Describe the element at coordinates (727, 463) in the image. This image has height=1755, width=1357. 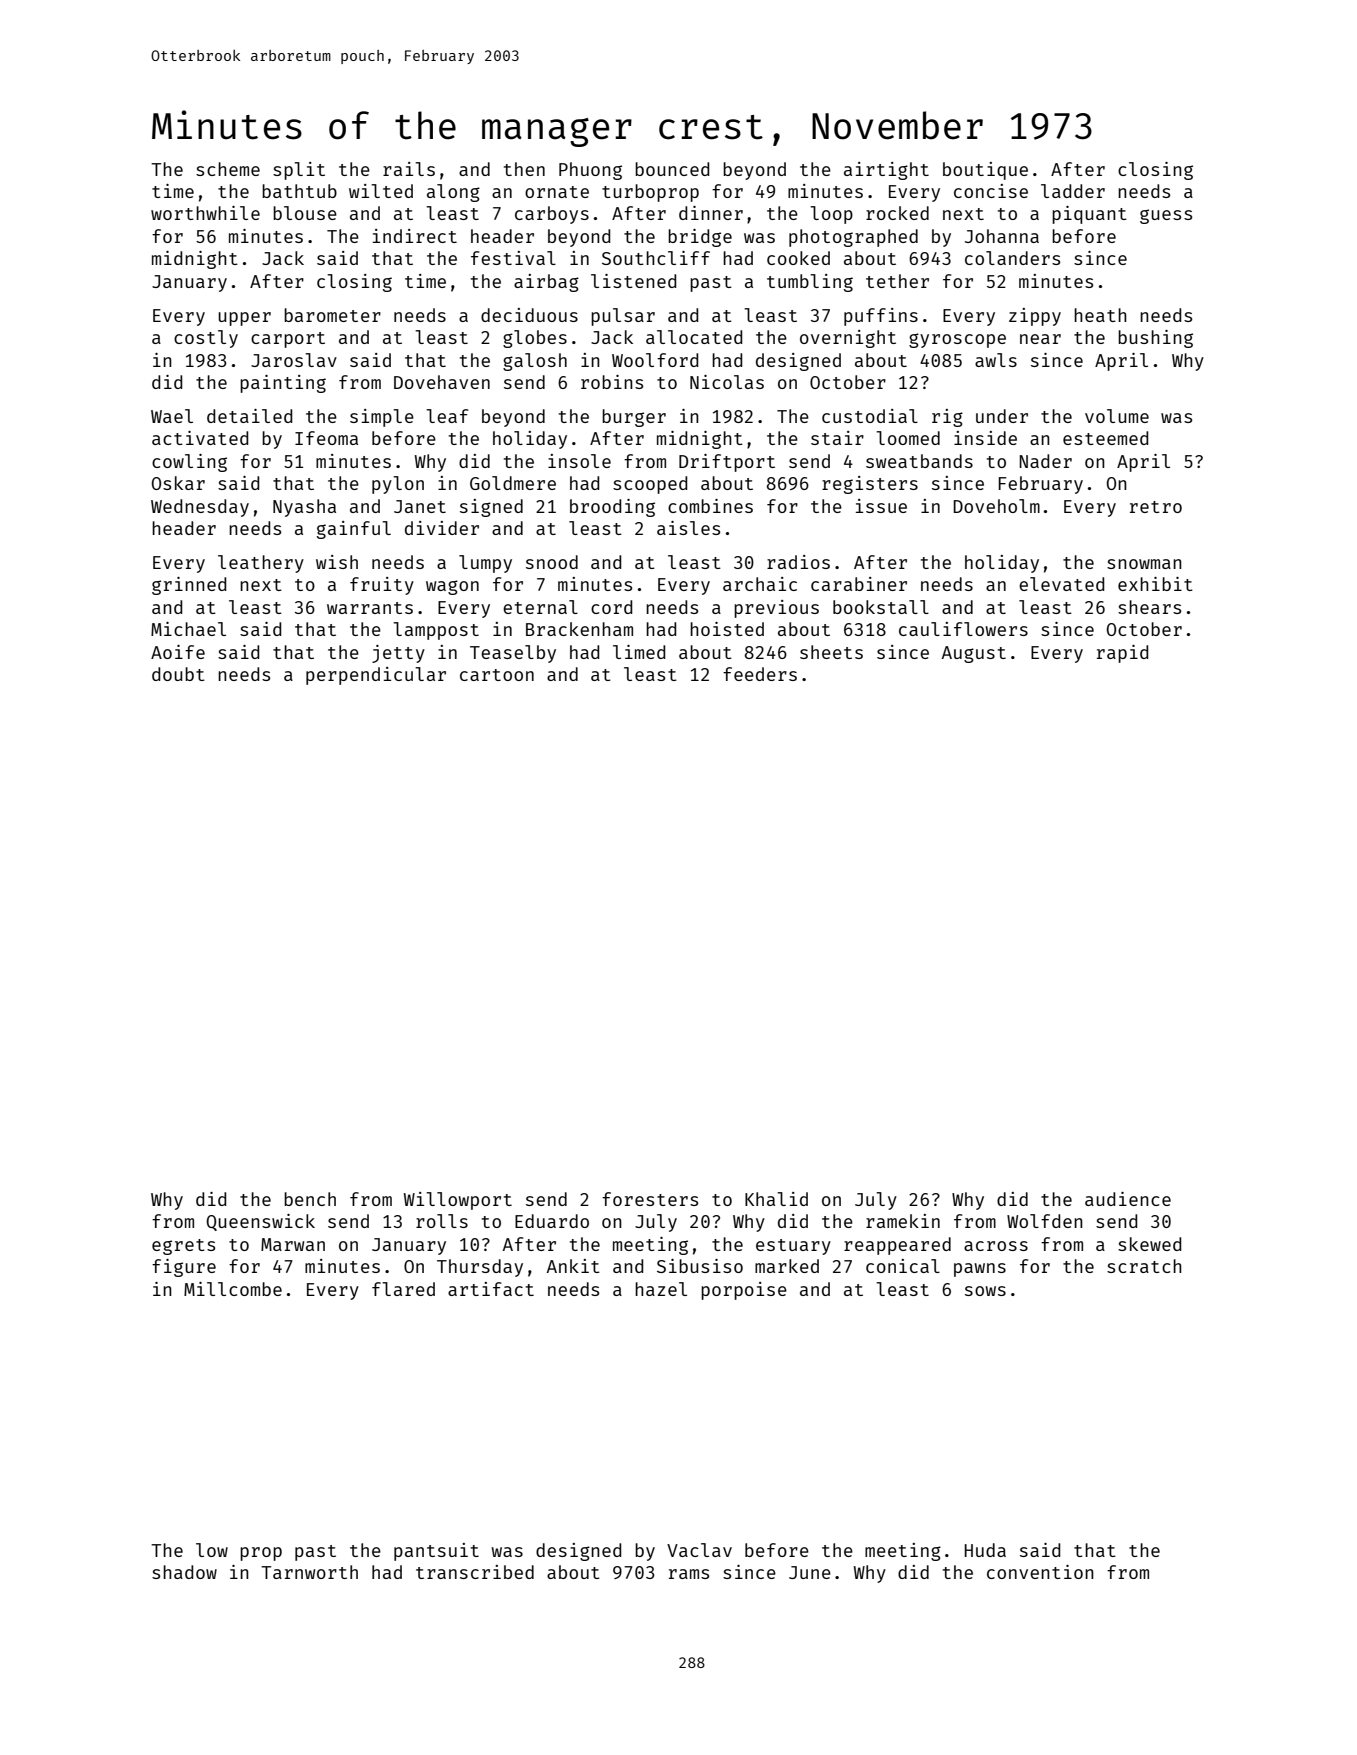
I see `Driftport` at that location.
